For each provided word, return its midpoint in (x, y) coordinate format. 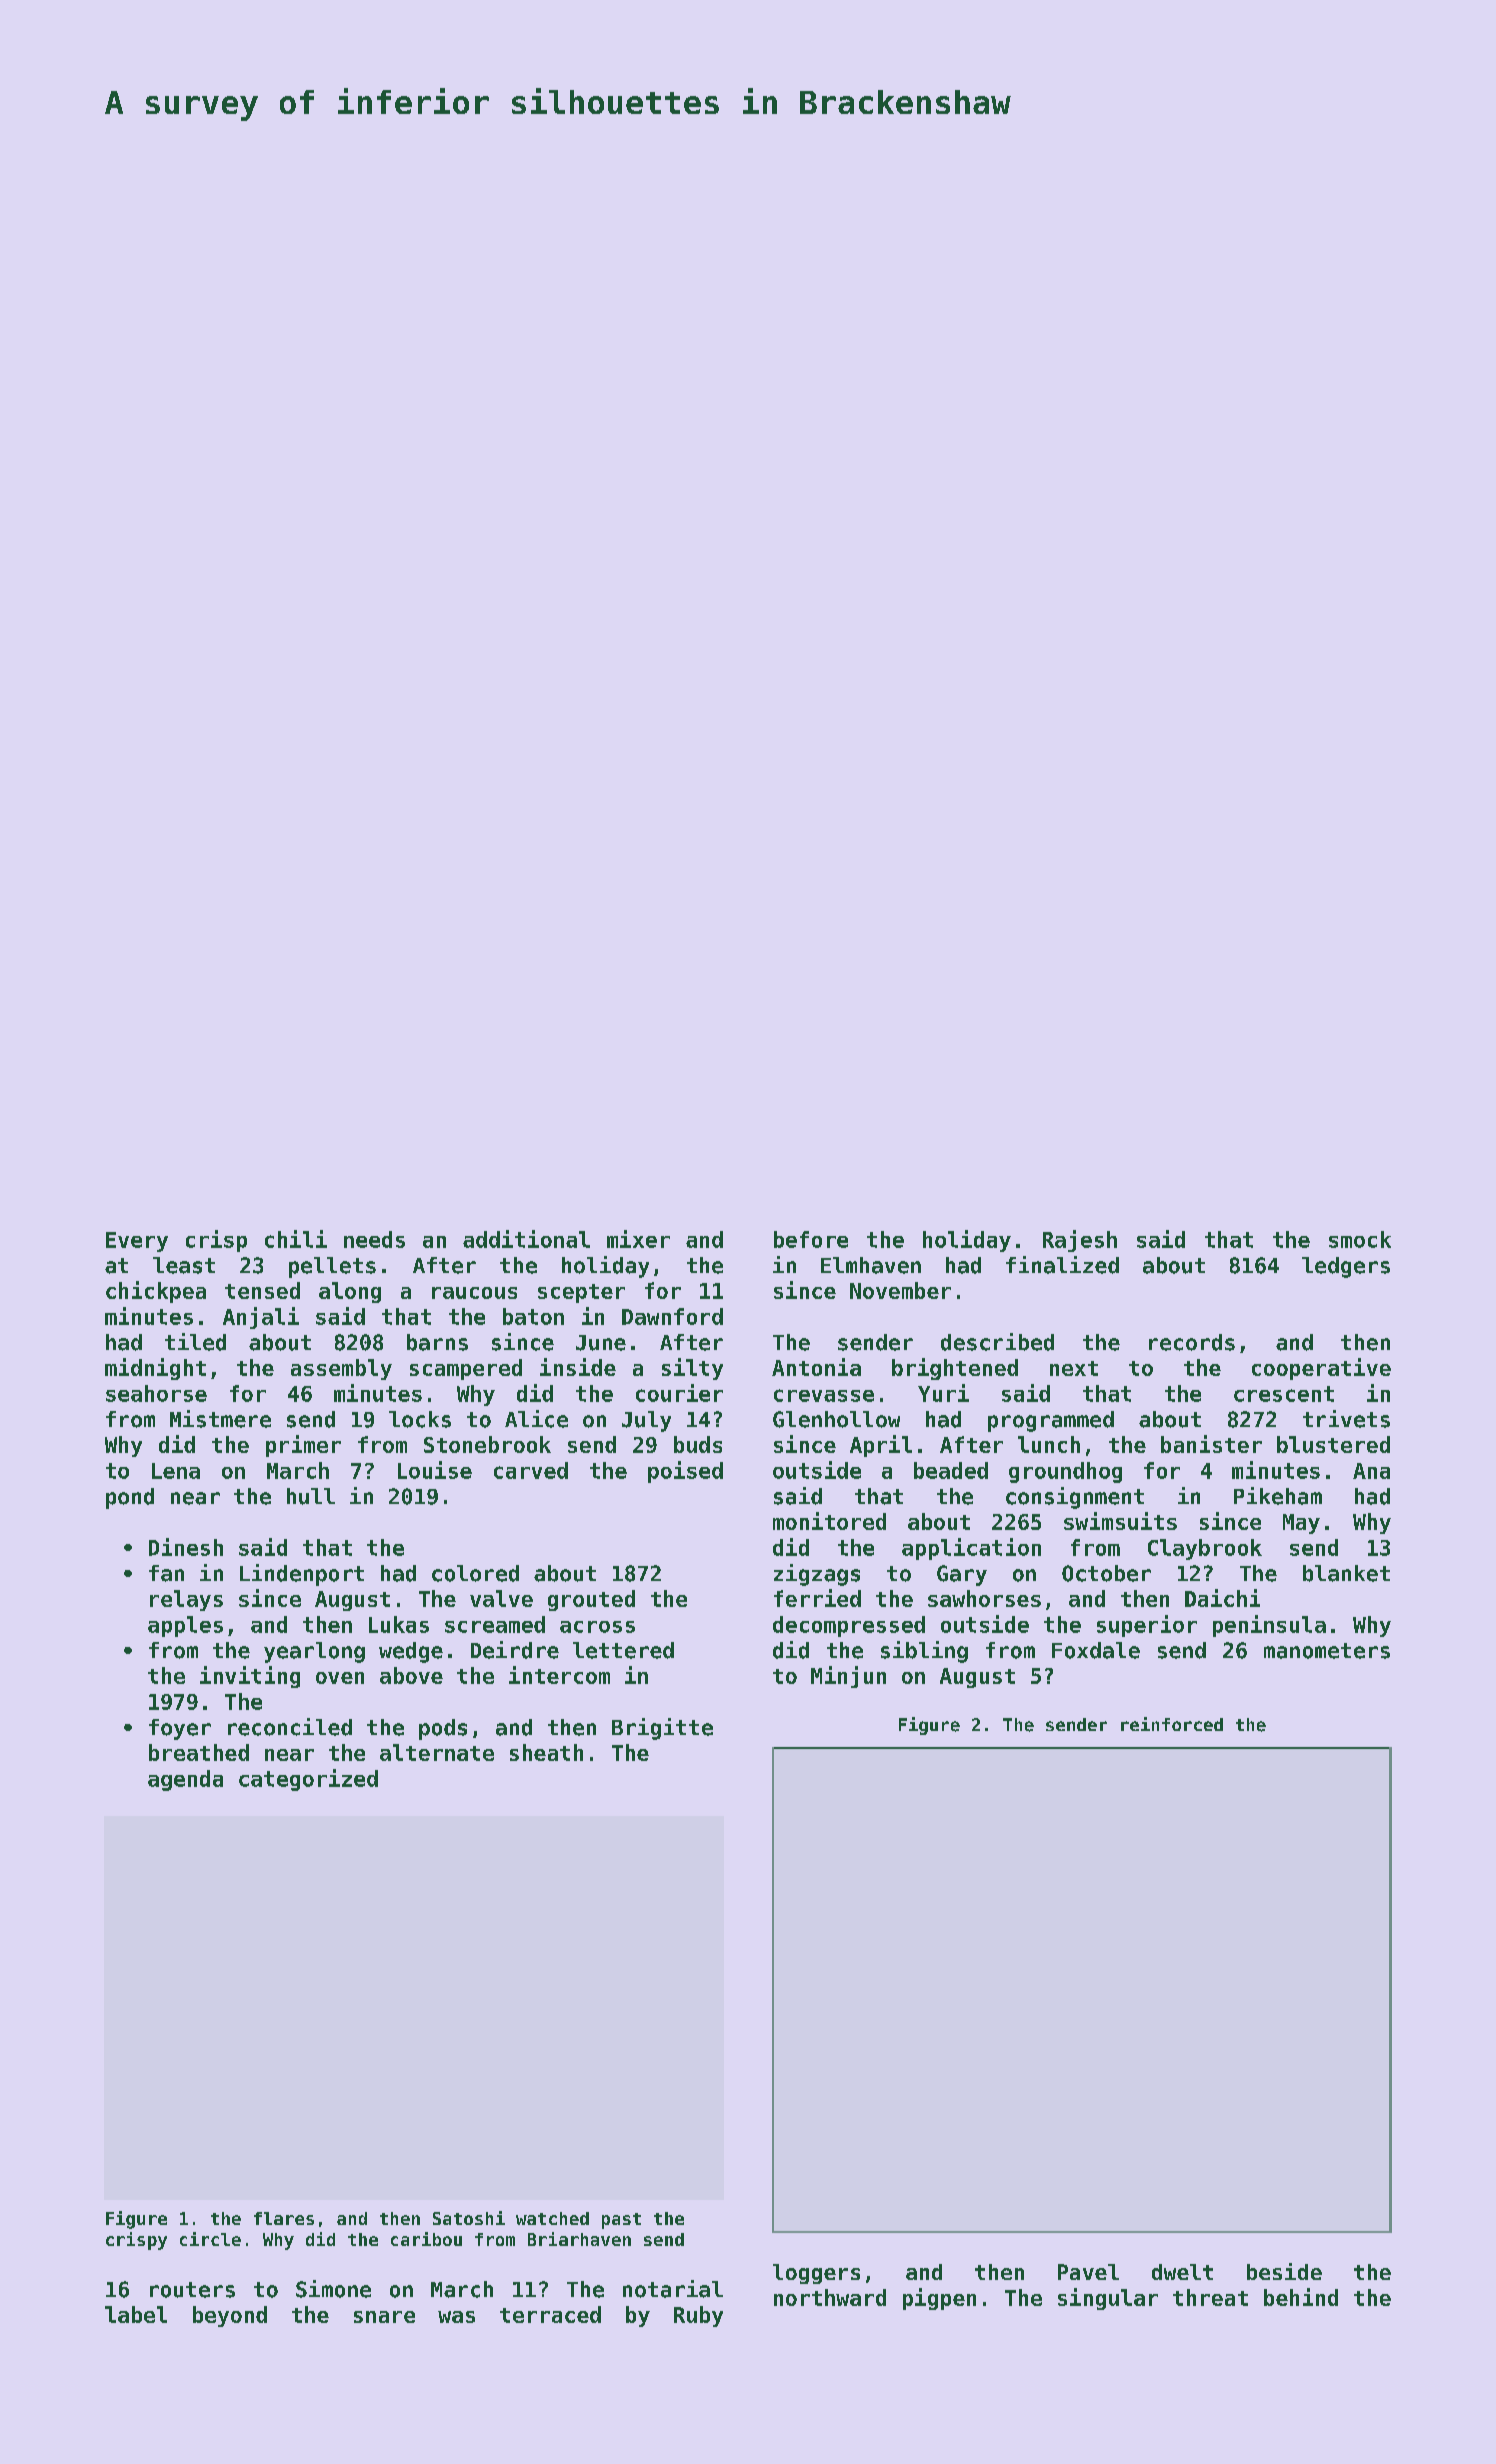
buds (698, 1444)
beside (1284, 2271)
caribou (426, 2239)
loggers (816, 2274)
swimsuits (1120, 1521)
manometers (1327, 1651)
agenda (185, 1780)
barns (437, 1342)
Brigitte (662, 1729)
